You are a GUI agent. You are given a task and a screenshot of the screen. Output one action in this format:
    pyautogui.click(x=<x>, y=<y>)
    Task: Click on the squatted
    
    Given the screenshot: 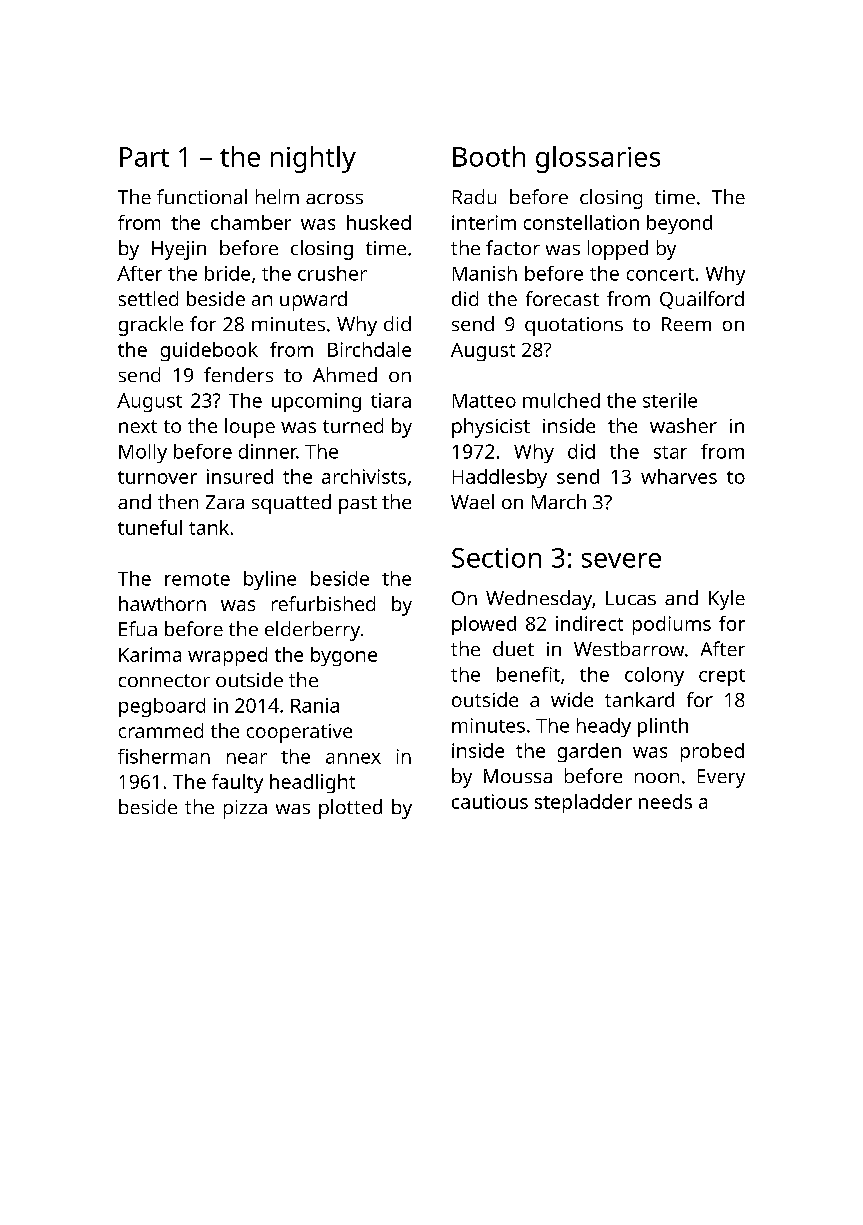 What is the action you would take?
    pyautogui.click(x=291, y=504)
